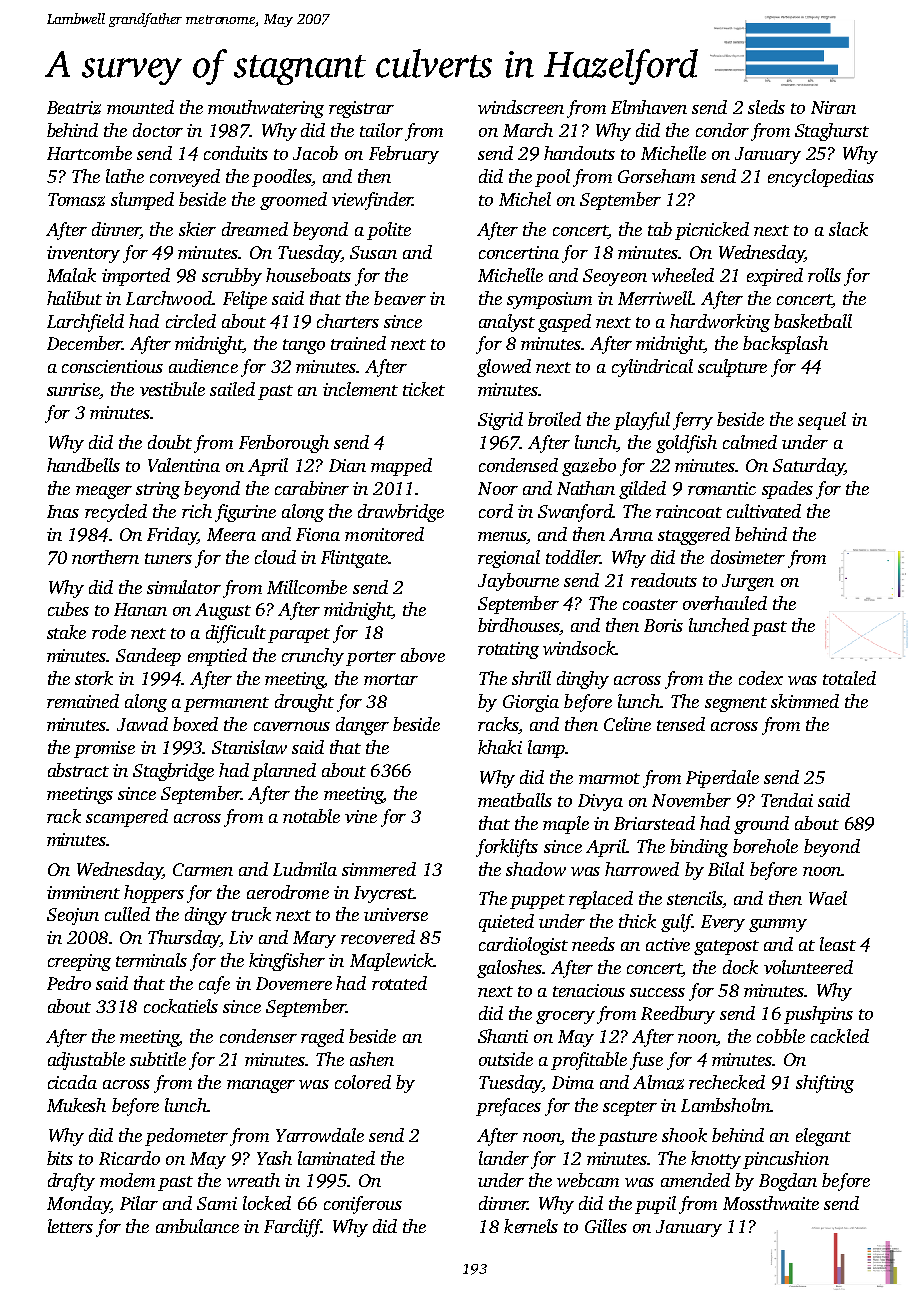 Image resolution: width=924 pixels, height=1308 pixels. What do you see at coordinates (127, 818) in the screenshot?
I see `scampered` at bounding box center [127, 818].
